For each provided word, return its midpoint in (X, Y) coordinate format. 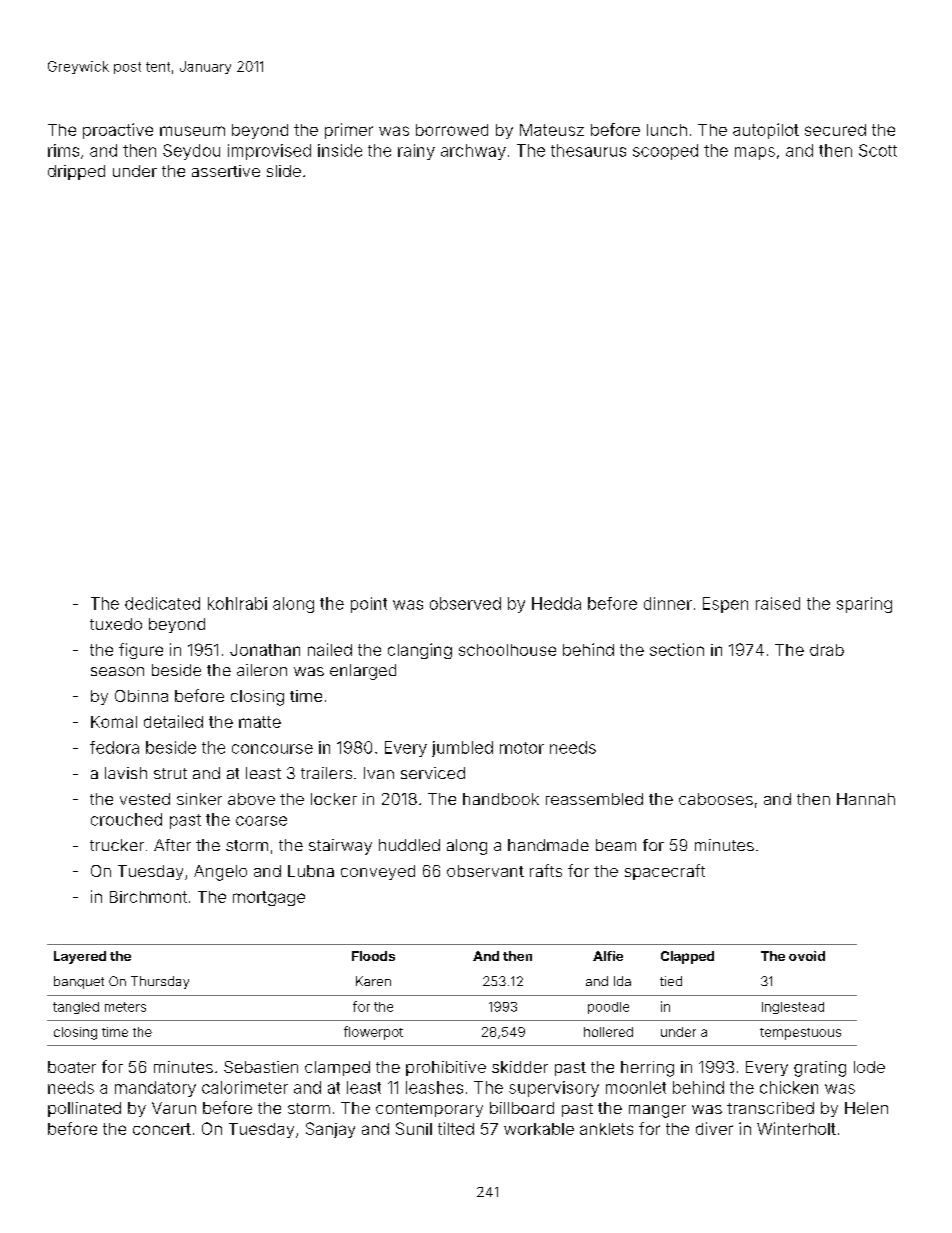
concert (162, 1129)
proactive (118, 131)
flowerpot (373, 1033)
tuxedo (116, 624)
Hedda (556, 603)
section (677, 649)
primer (349, 131)
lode (869, 1067)
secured (835, 130)
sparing (864, 605)
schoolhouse (507, 650)
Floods (373, 956)
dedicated (162, 603)
